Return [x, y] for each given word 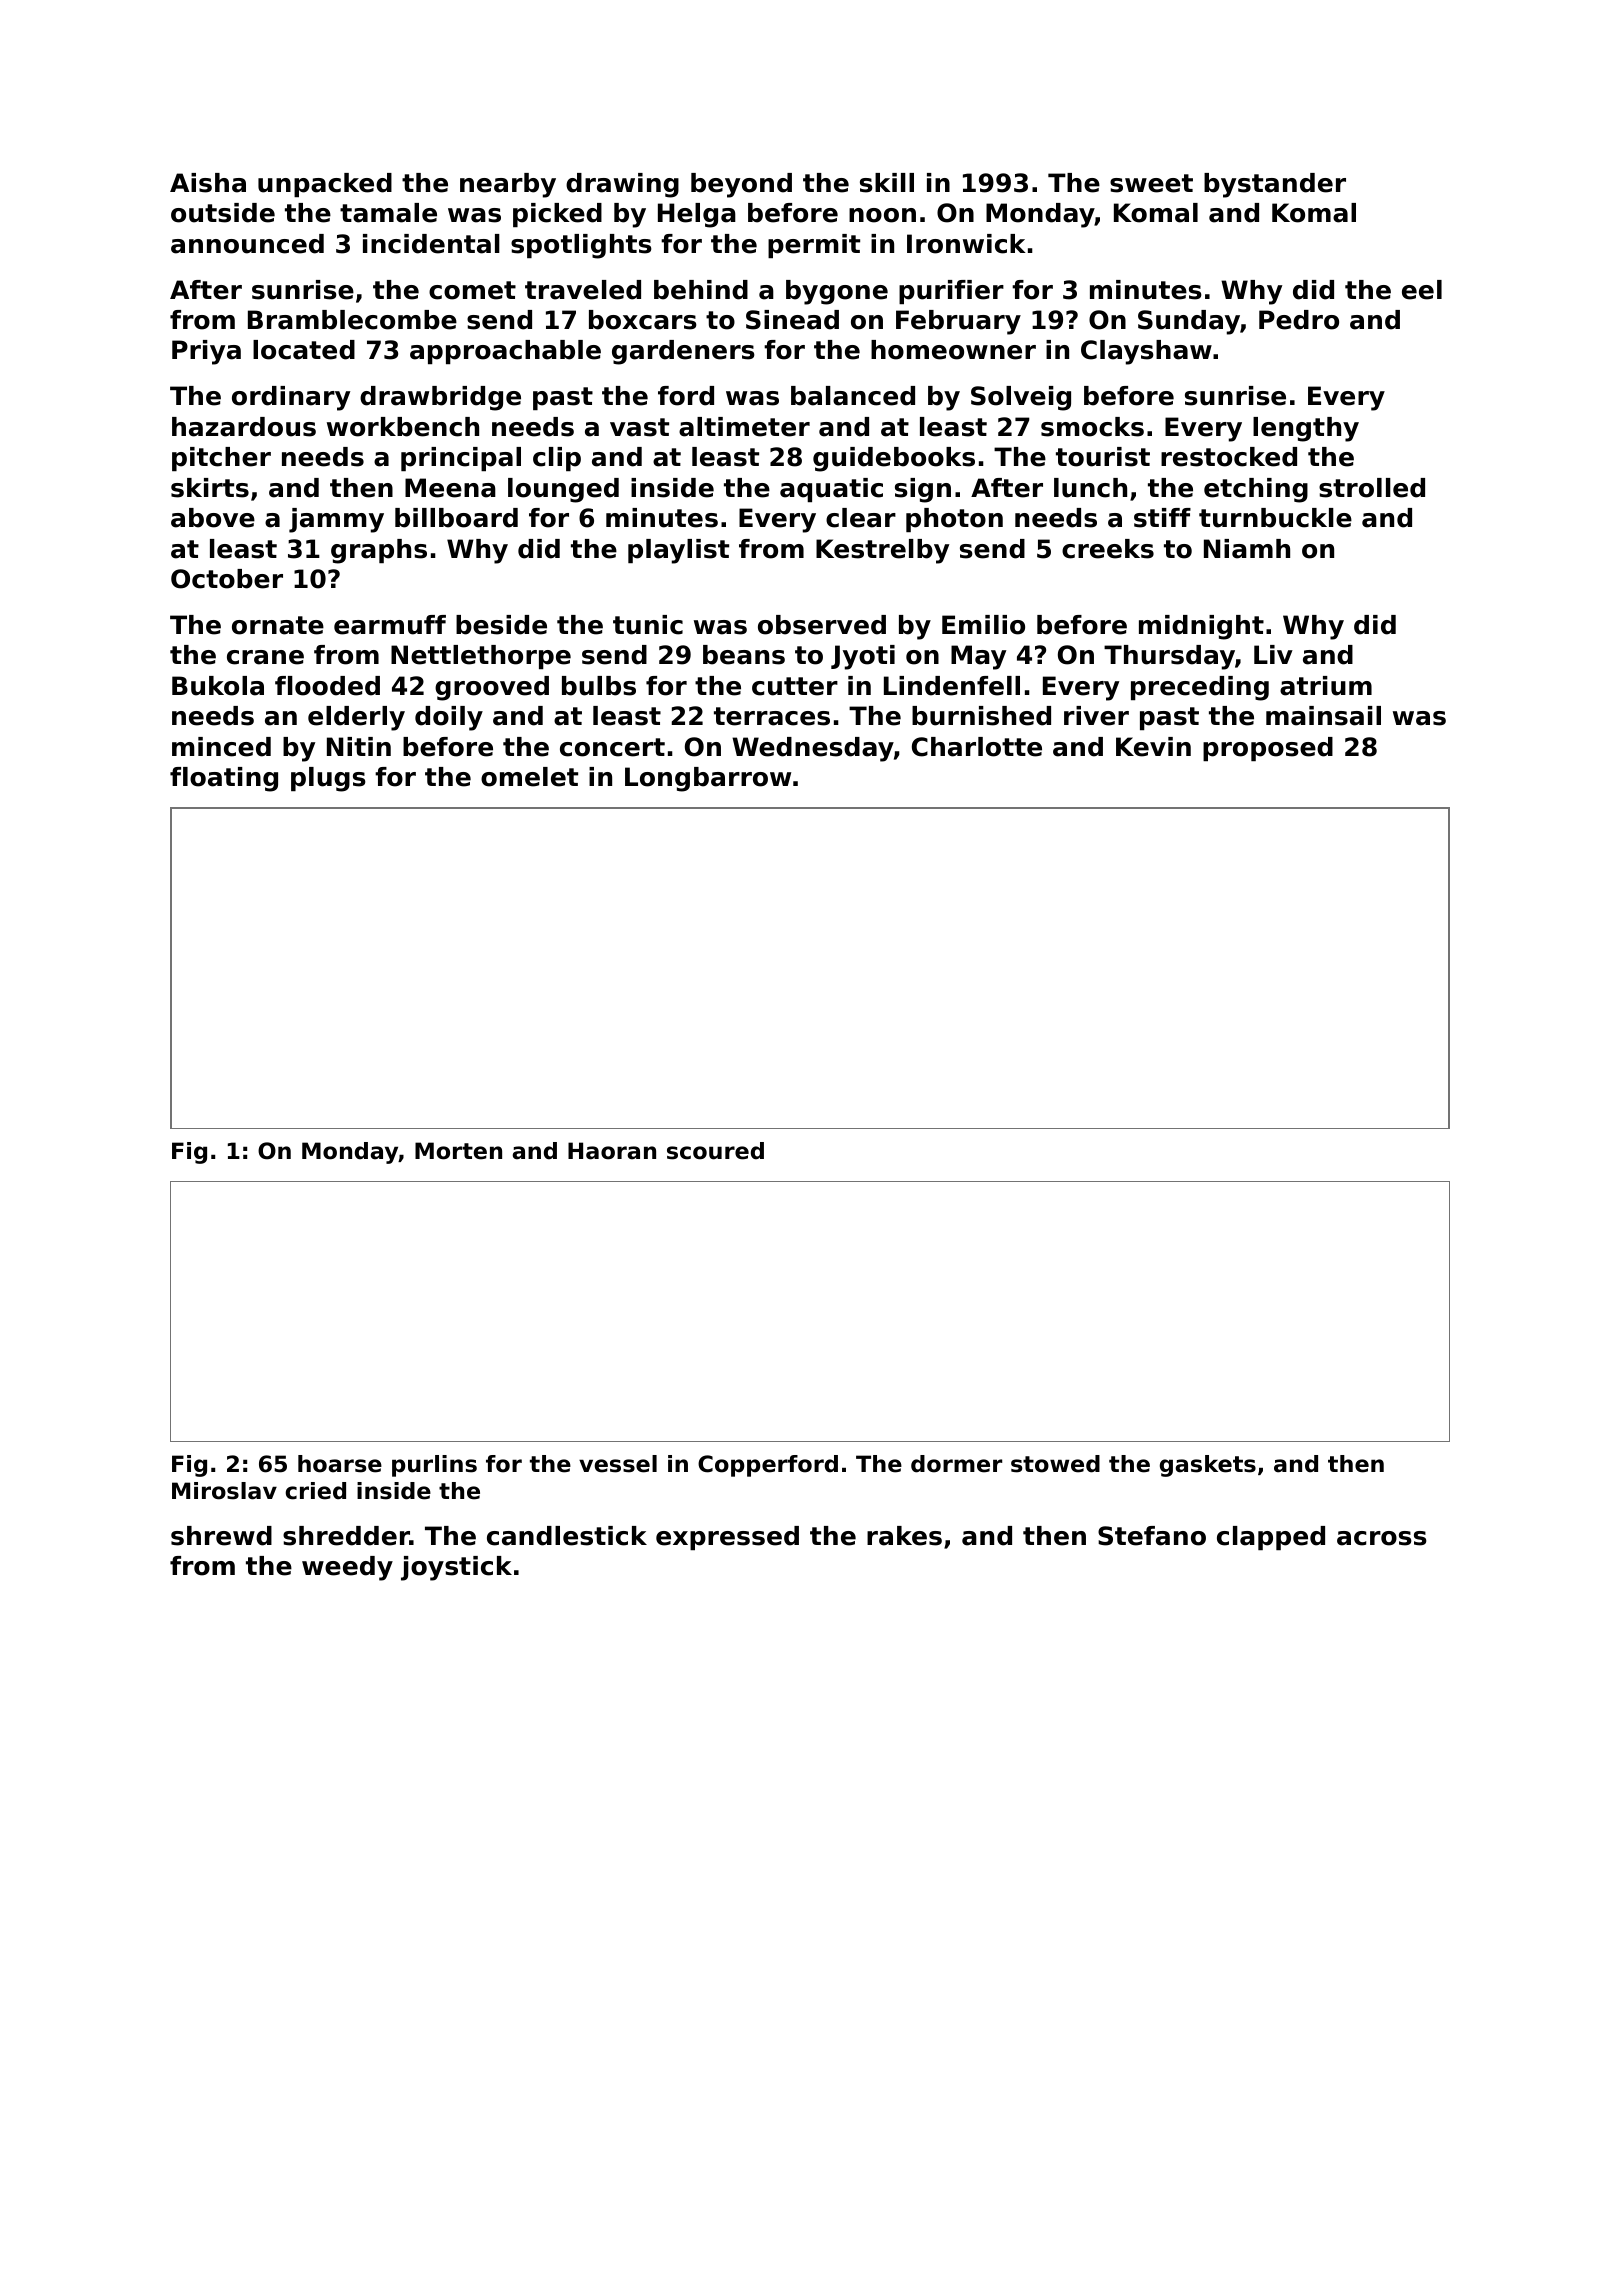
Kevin [1153, 747]
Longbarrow [708, 779]
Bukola [218, 686]
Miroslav [224, 1491]
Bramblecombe [352, 320]
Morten [458, 1151]
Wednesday [813, 749]
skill [887, 183]
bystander [1275, 185]
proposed [1268, 749]
